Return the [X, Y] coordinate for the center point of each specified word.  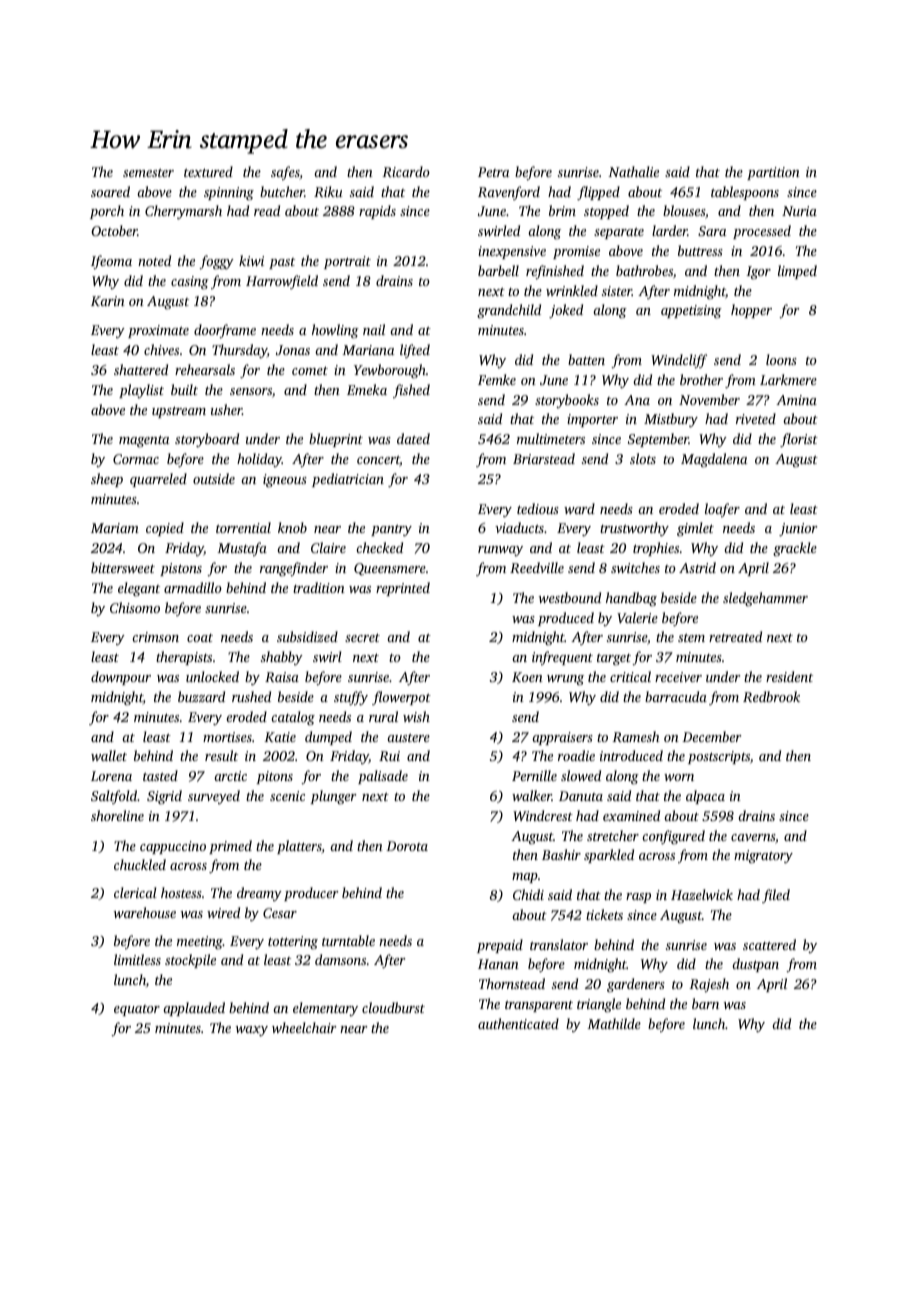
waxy [252, 1031]
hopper [751, 311]
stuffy [351, 698]
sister [617, 291]
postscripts [719, 757]
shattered [141, 369]
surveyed [214, 797]
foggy [216, 262]
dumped [328, 738]
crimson [155, 637]
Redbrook [771, 696]
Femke [497, 379]
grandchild [509, 311]
